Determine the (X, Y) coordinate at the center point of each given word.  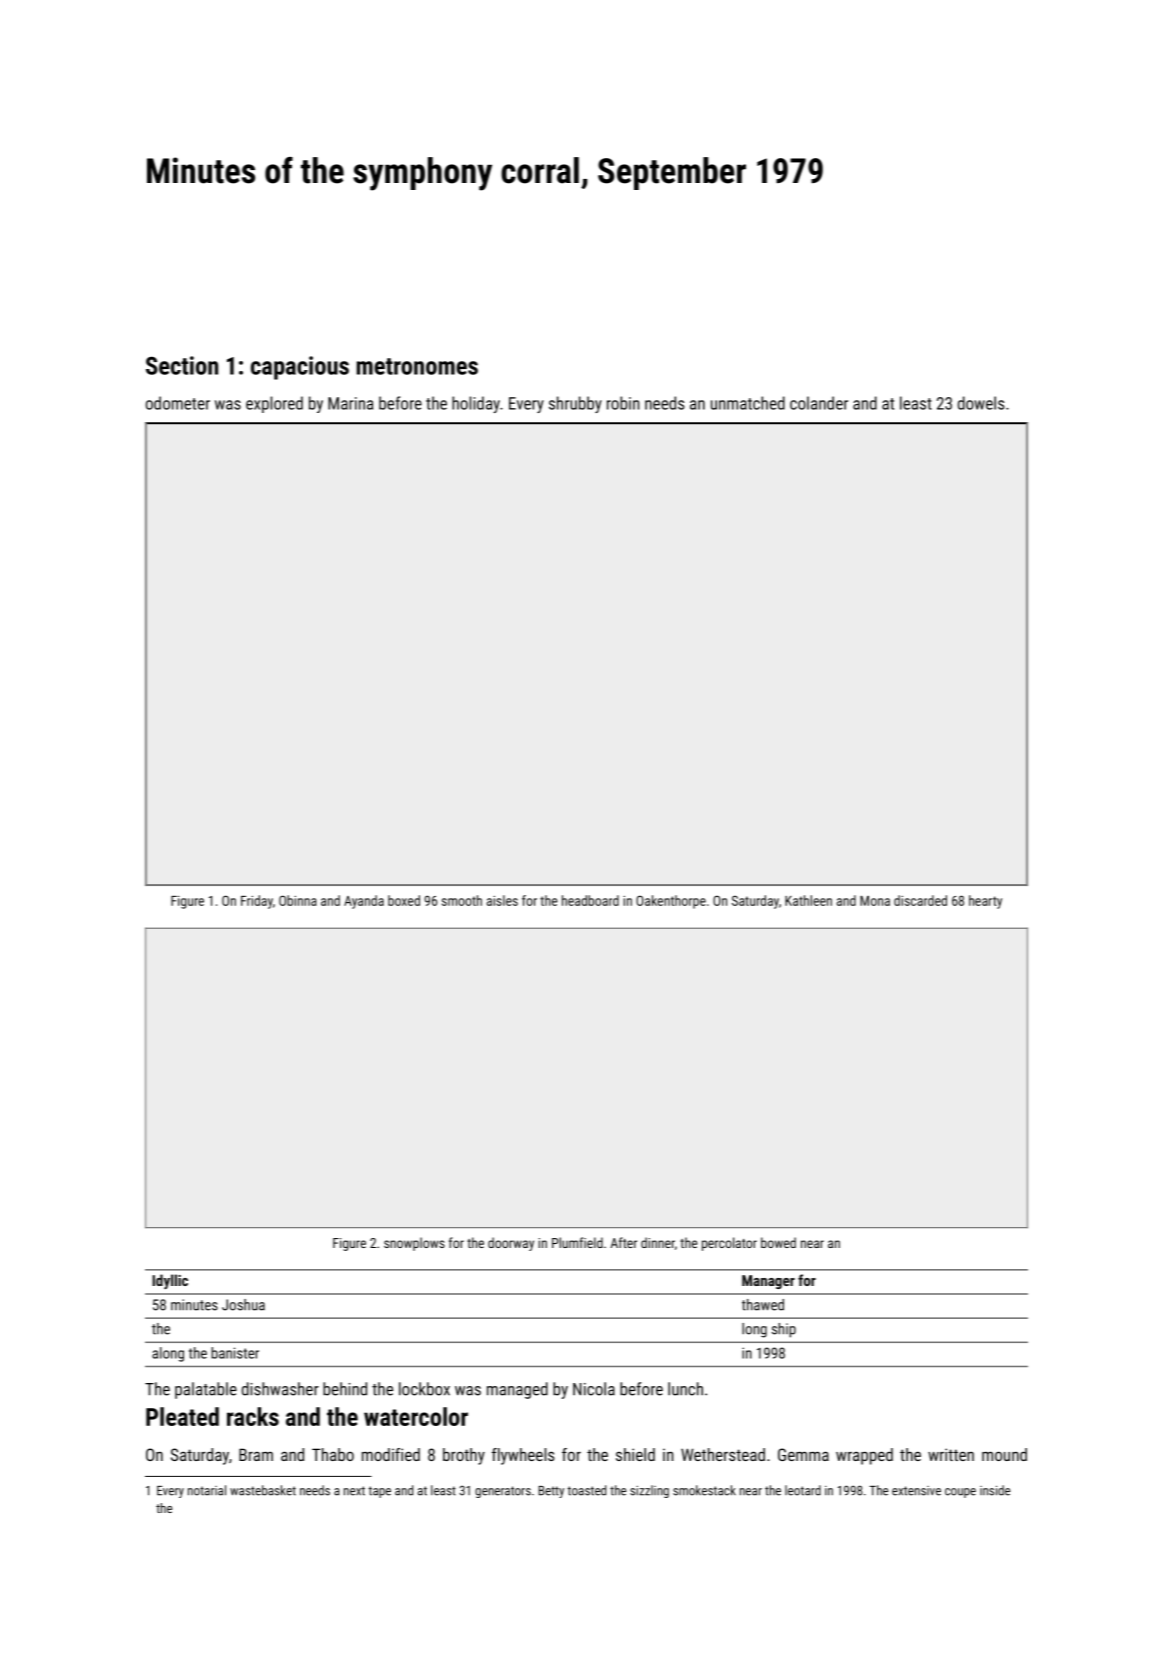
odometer (178, 403)
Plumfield (577, 1242)
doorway (511, 1244)
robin (623, 403)
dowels (981, 403)
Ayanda (364, 902)
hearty (985, 902)
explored (274, 404)
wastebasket (263, 1490)
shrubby (575, 404)
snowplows (414, 1244)
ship (784, 1330)
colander (819, 403)
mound (1004, 1454)
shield (635, 1454)
